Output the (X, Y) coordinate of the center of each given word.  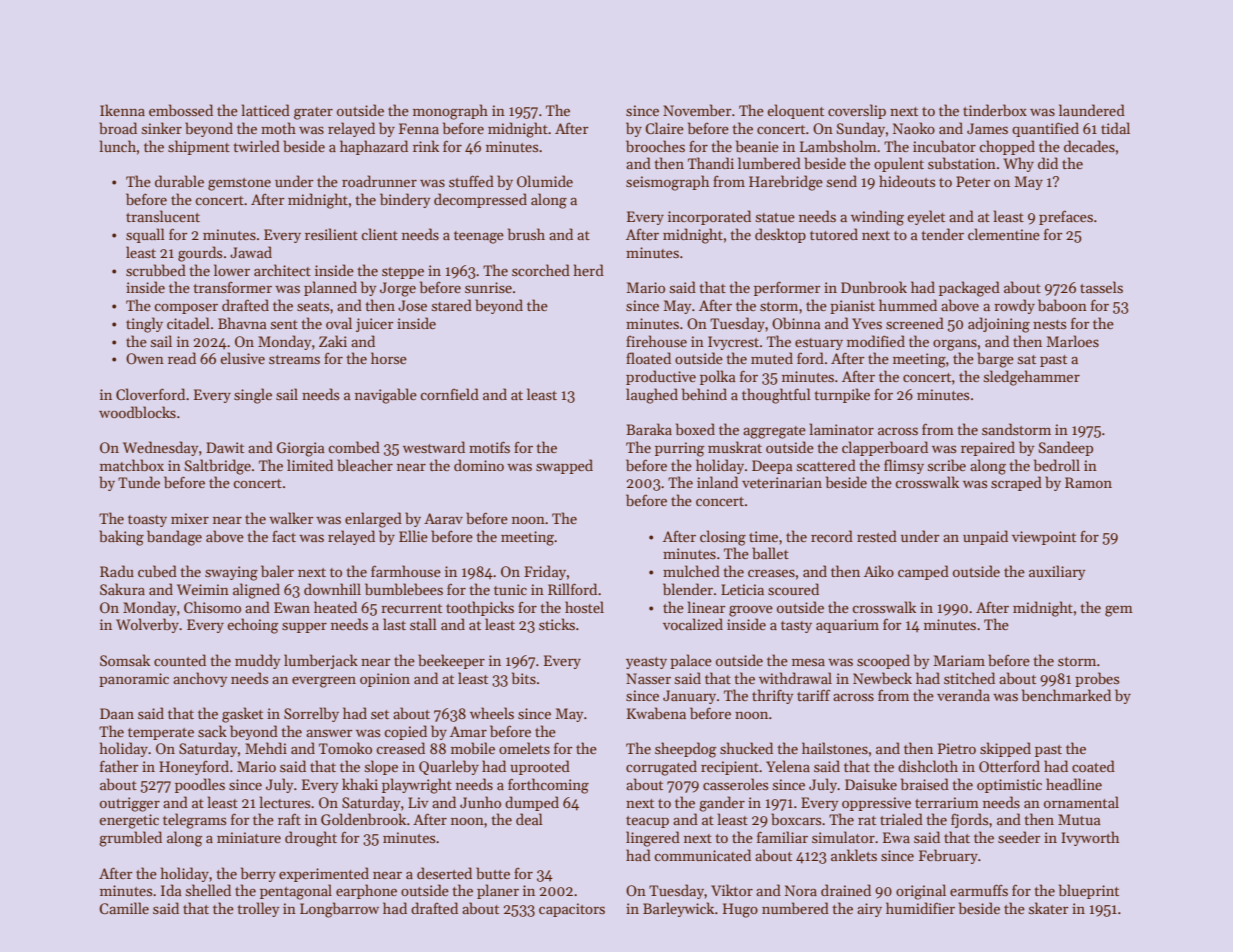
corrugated (661, 768)
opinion (385, 680)
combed (354, 447)
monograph (450, 112)
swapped (564, 466)
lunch (118, 146)
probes (1097, 679)
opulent (899, 164)
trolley (258, 909)
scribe (947, 465)
